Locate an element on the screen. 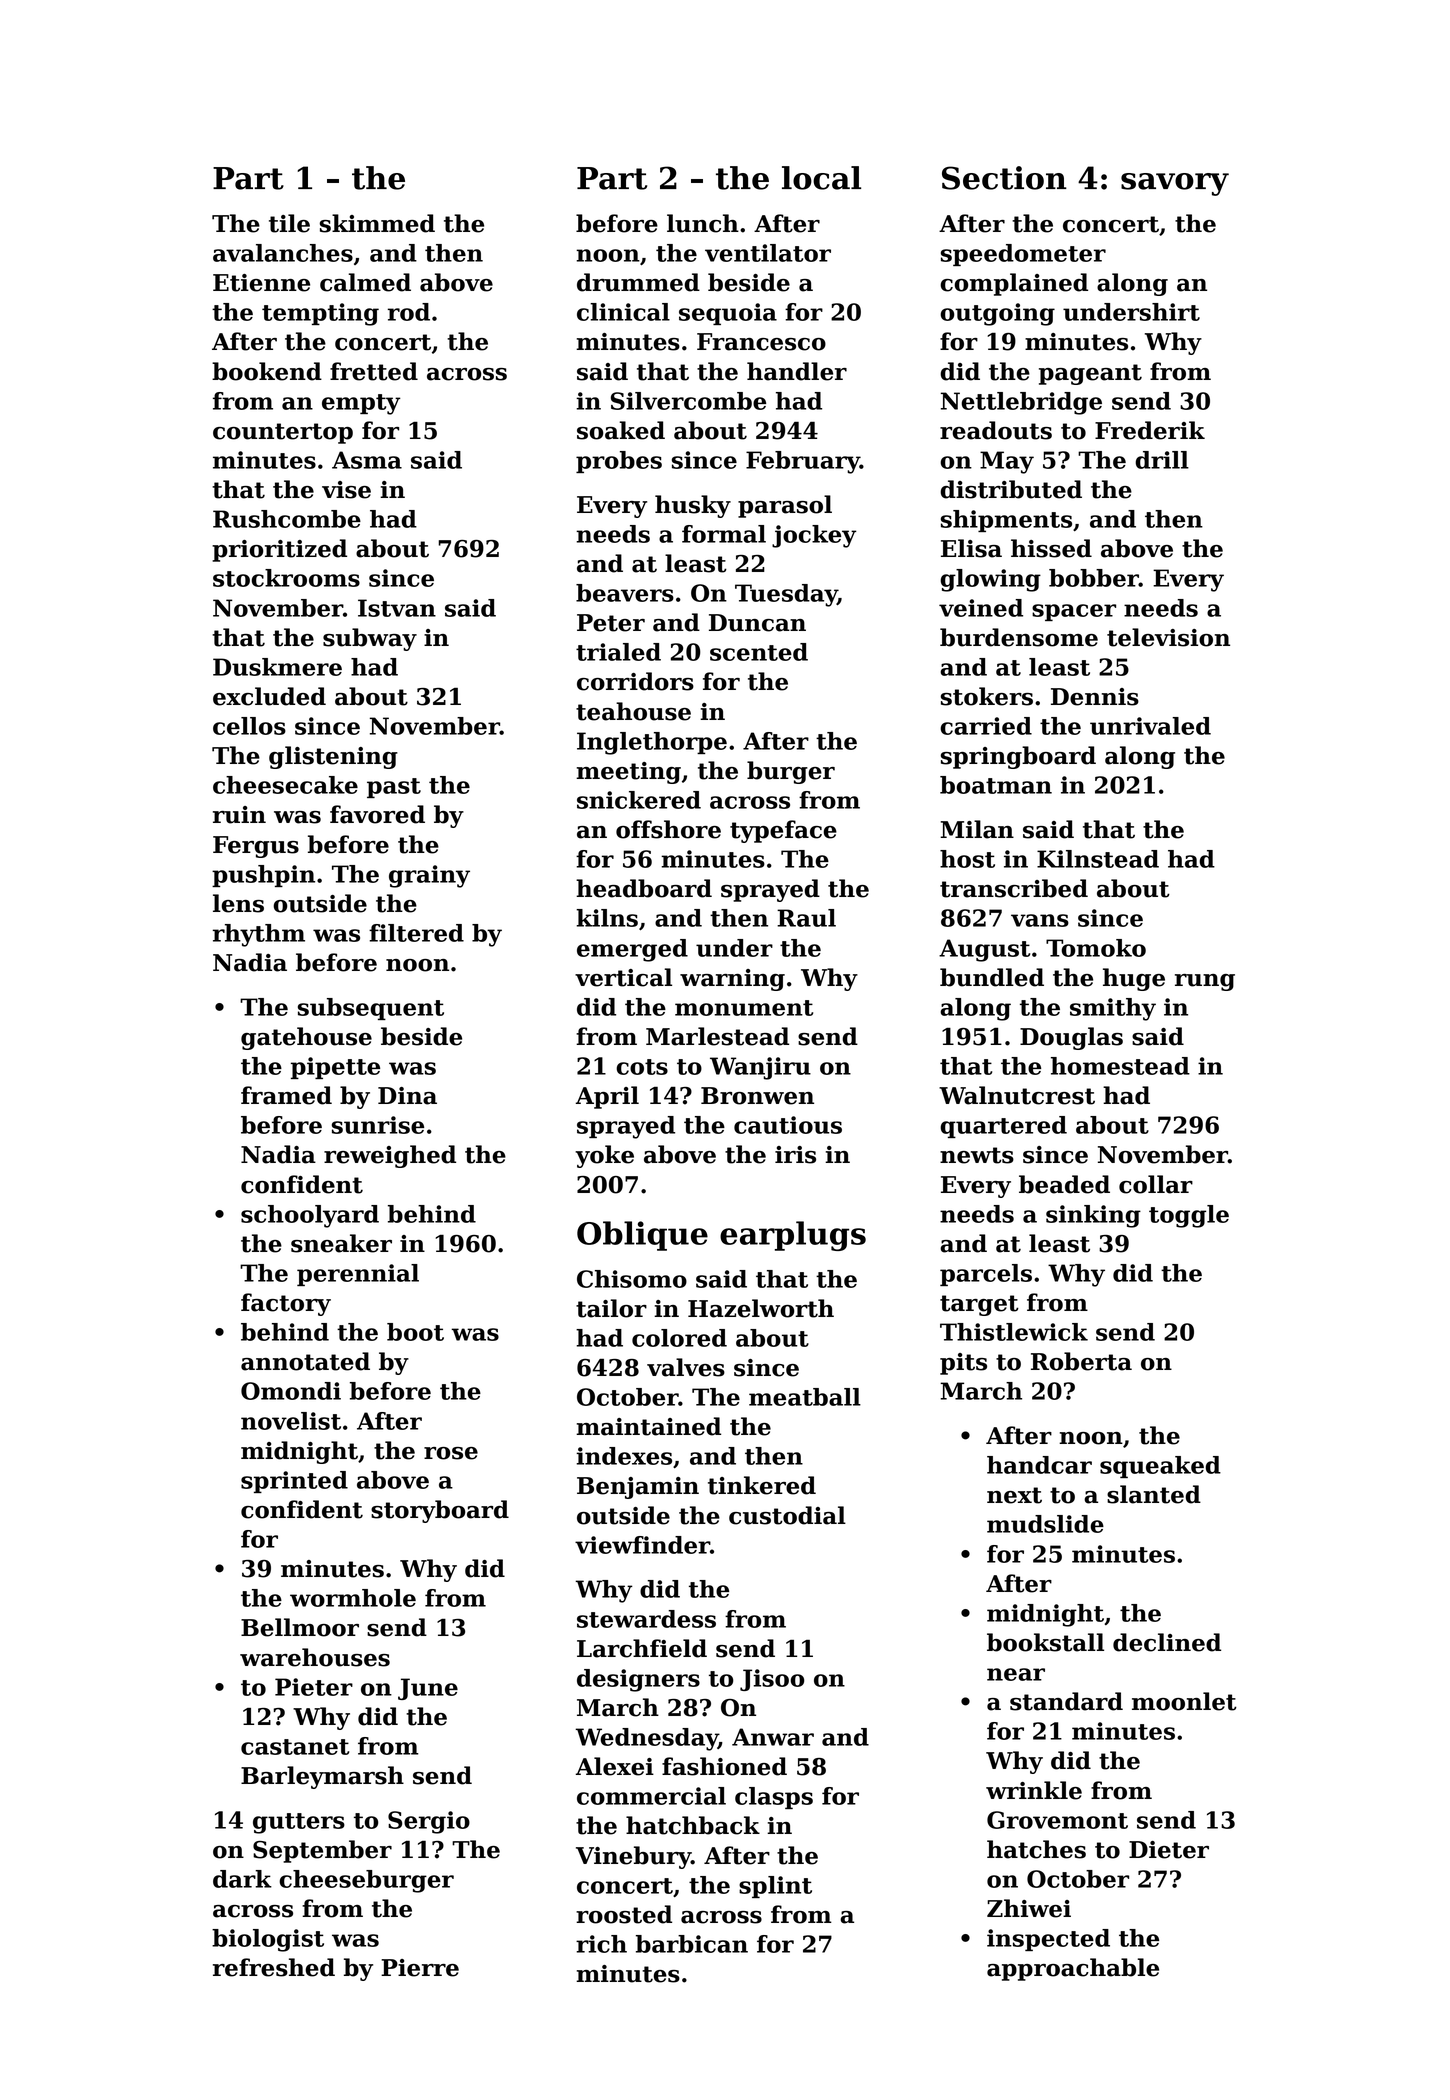  subsequent is located at coordinates (371, 1009).
